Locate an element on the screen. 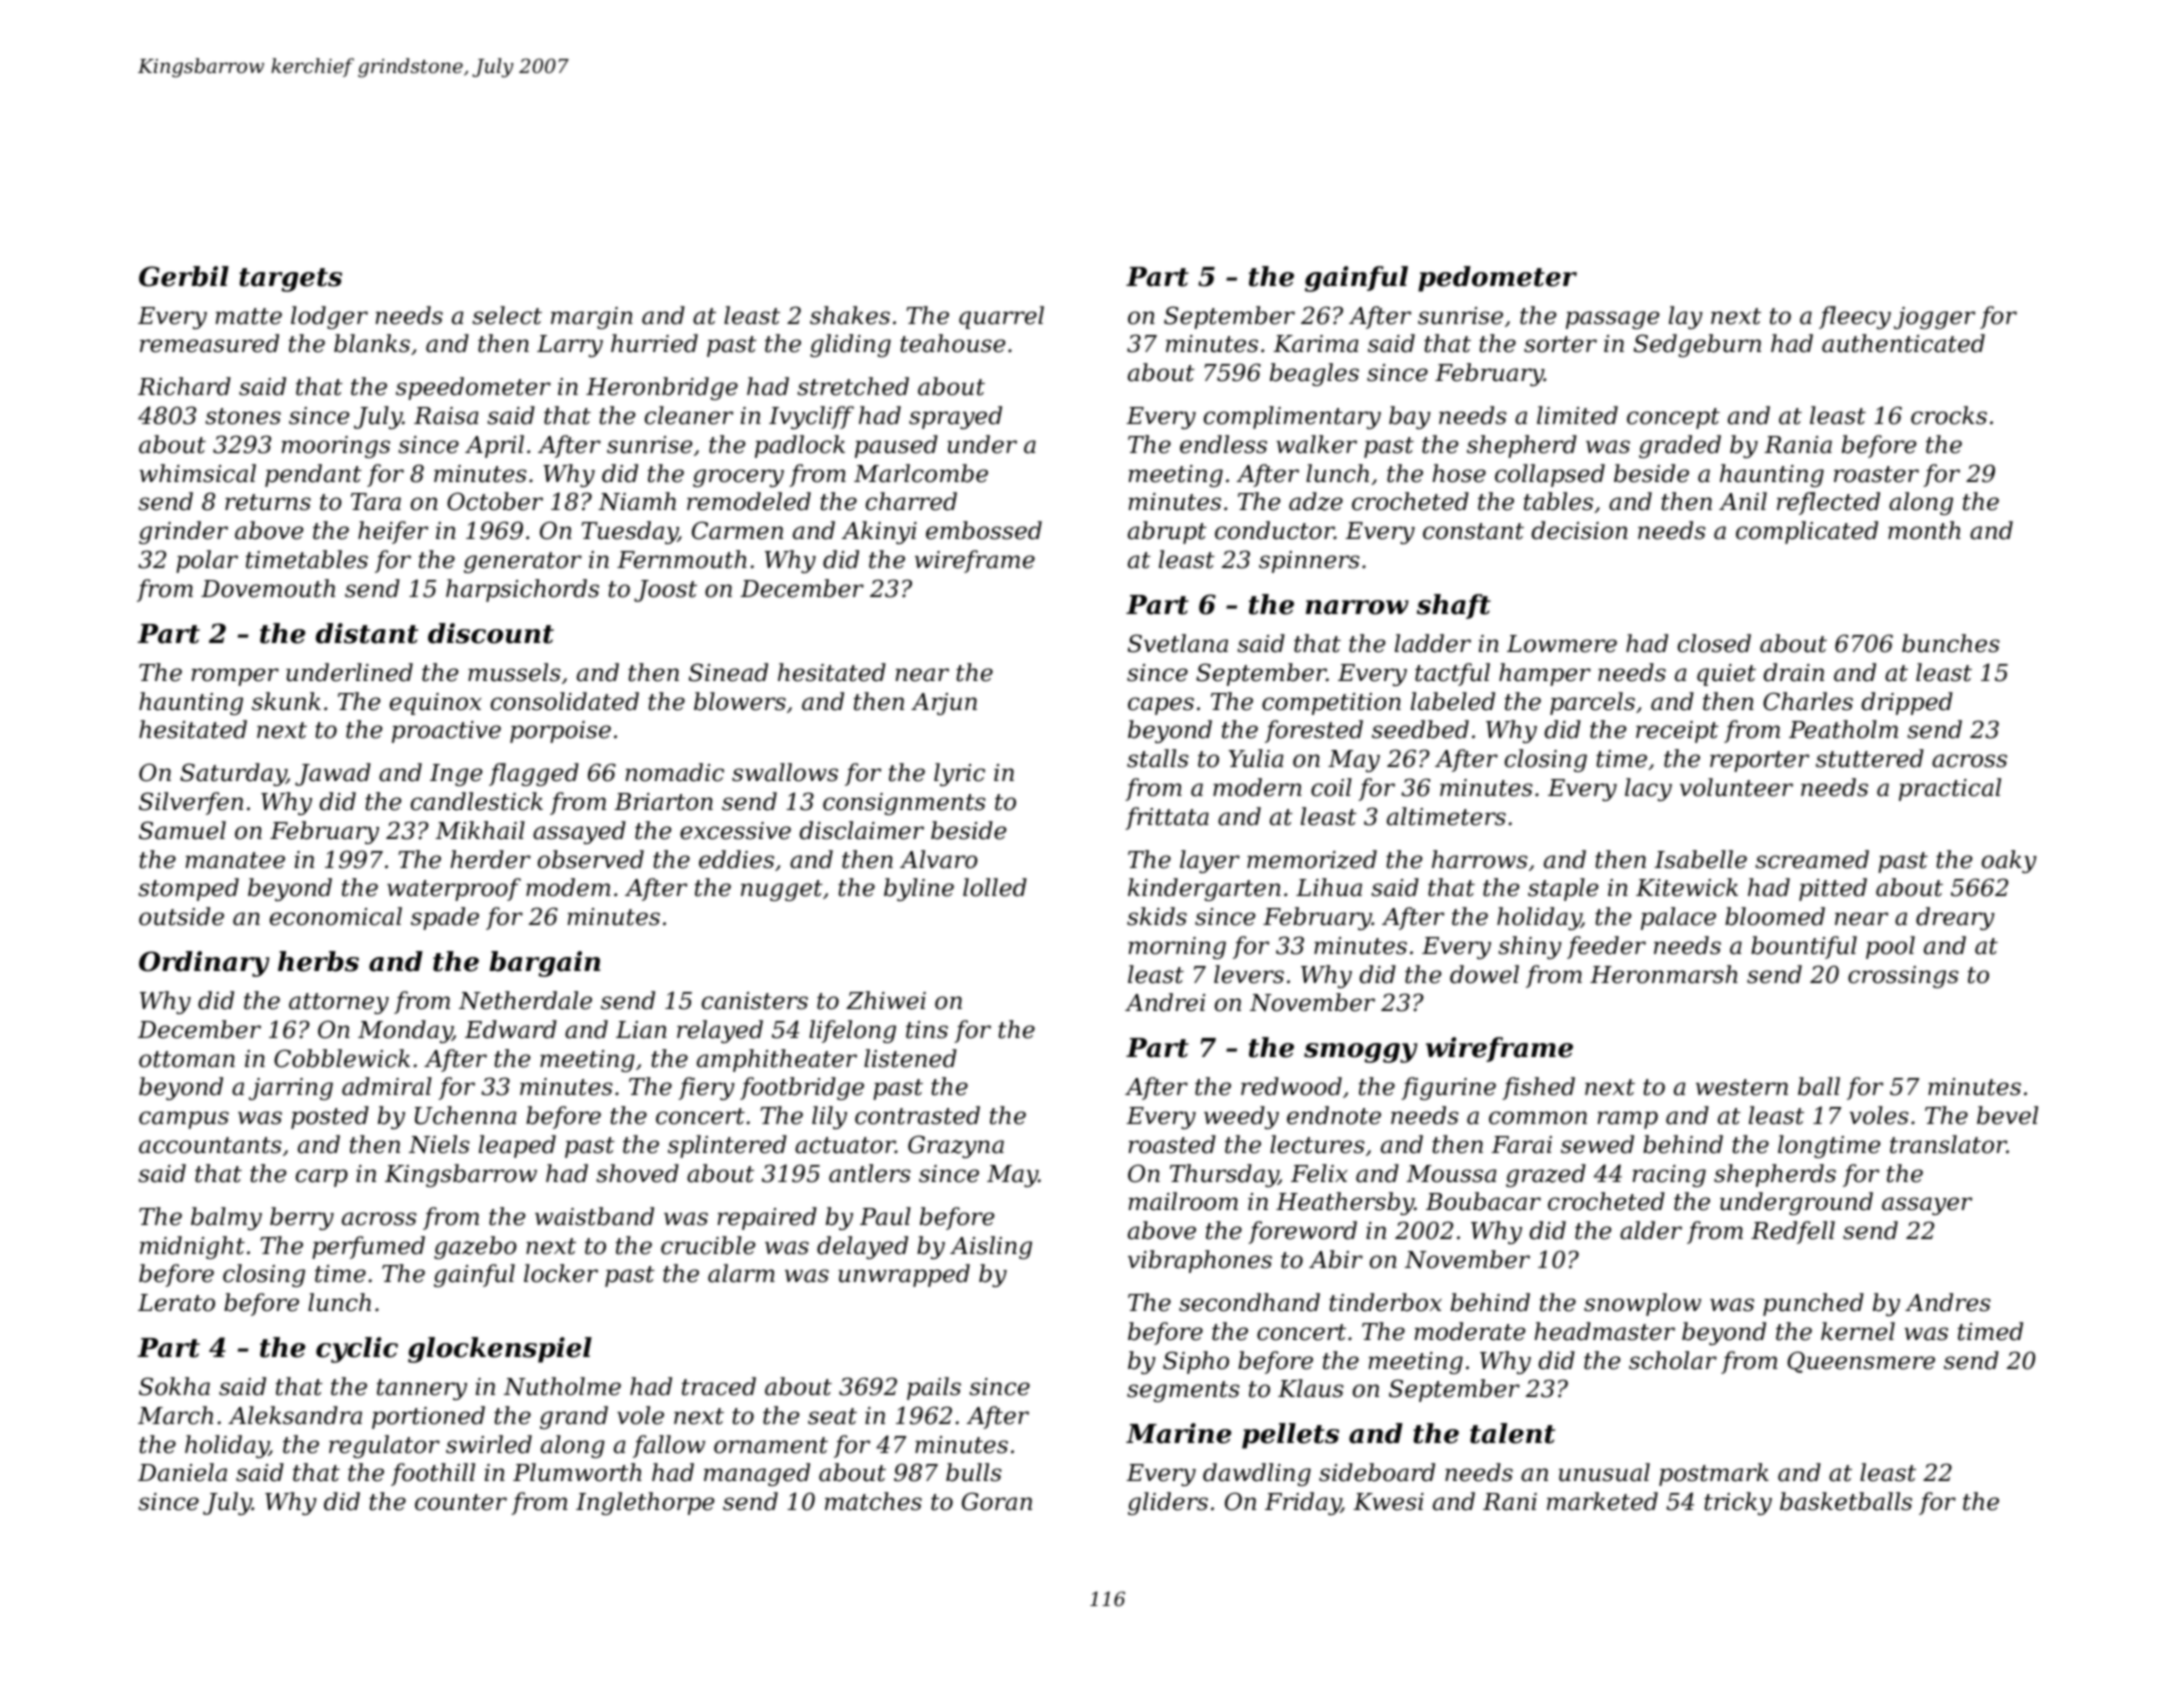  tricky is located at coordinates (1738, 1503).
